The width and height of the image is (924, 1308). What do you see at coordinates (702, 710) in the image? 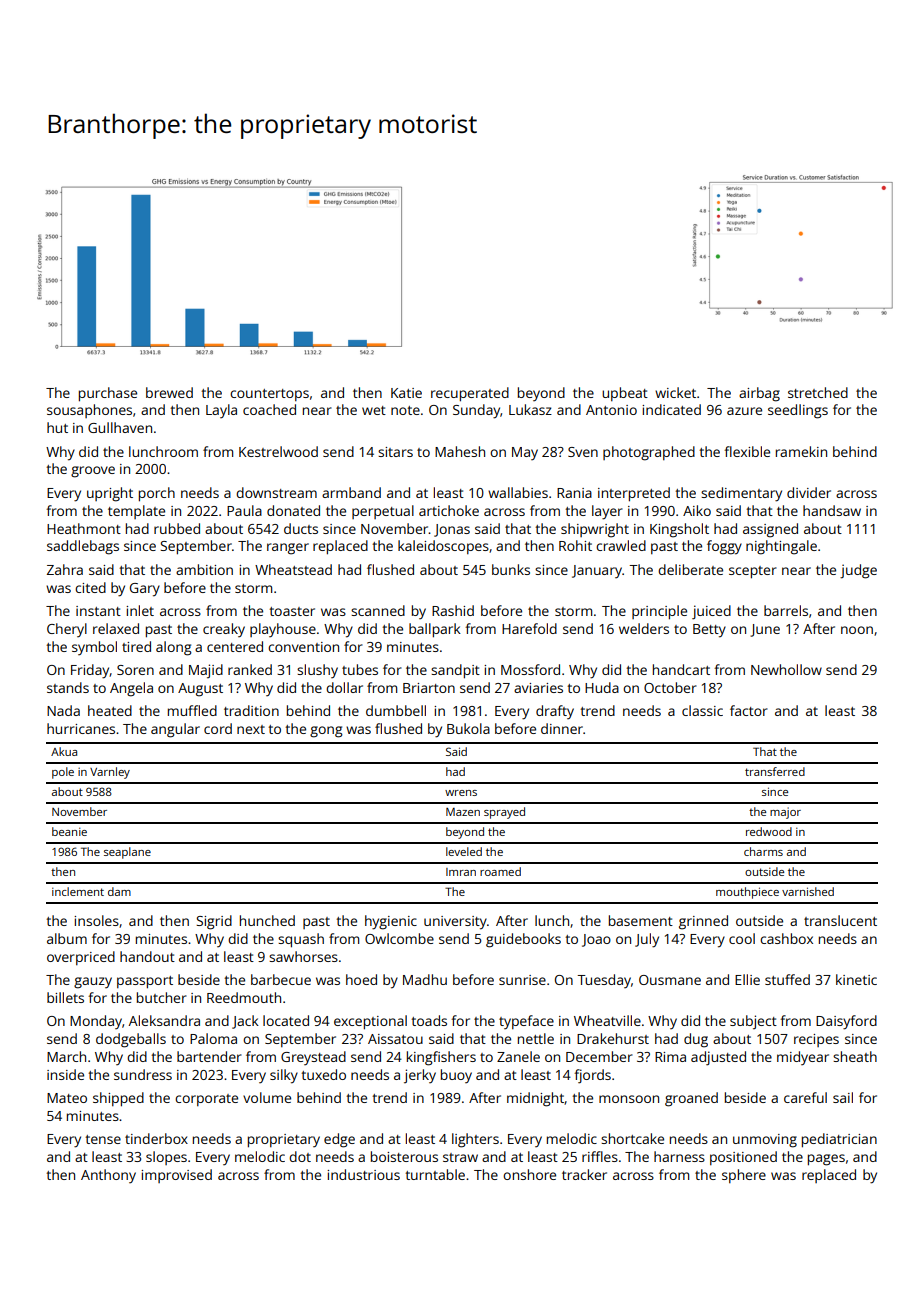
I see `classic` at bounding box center [702, 710].
